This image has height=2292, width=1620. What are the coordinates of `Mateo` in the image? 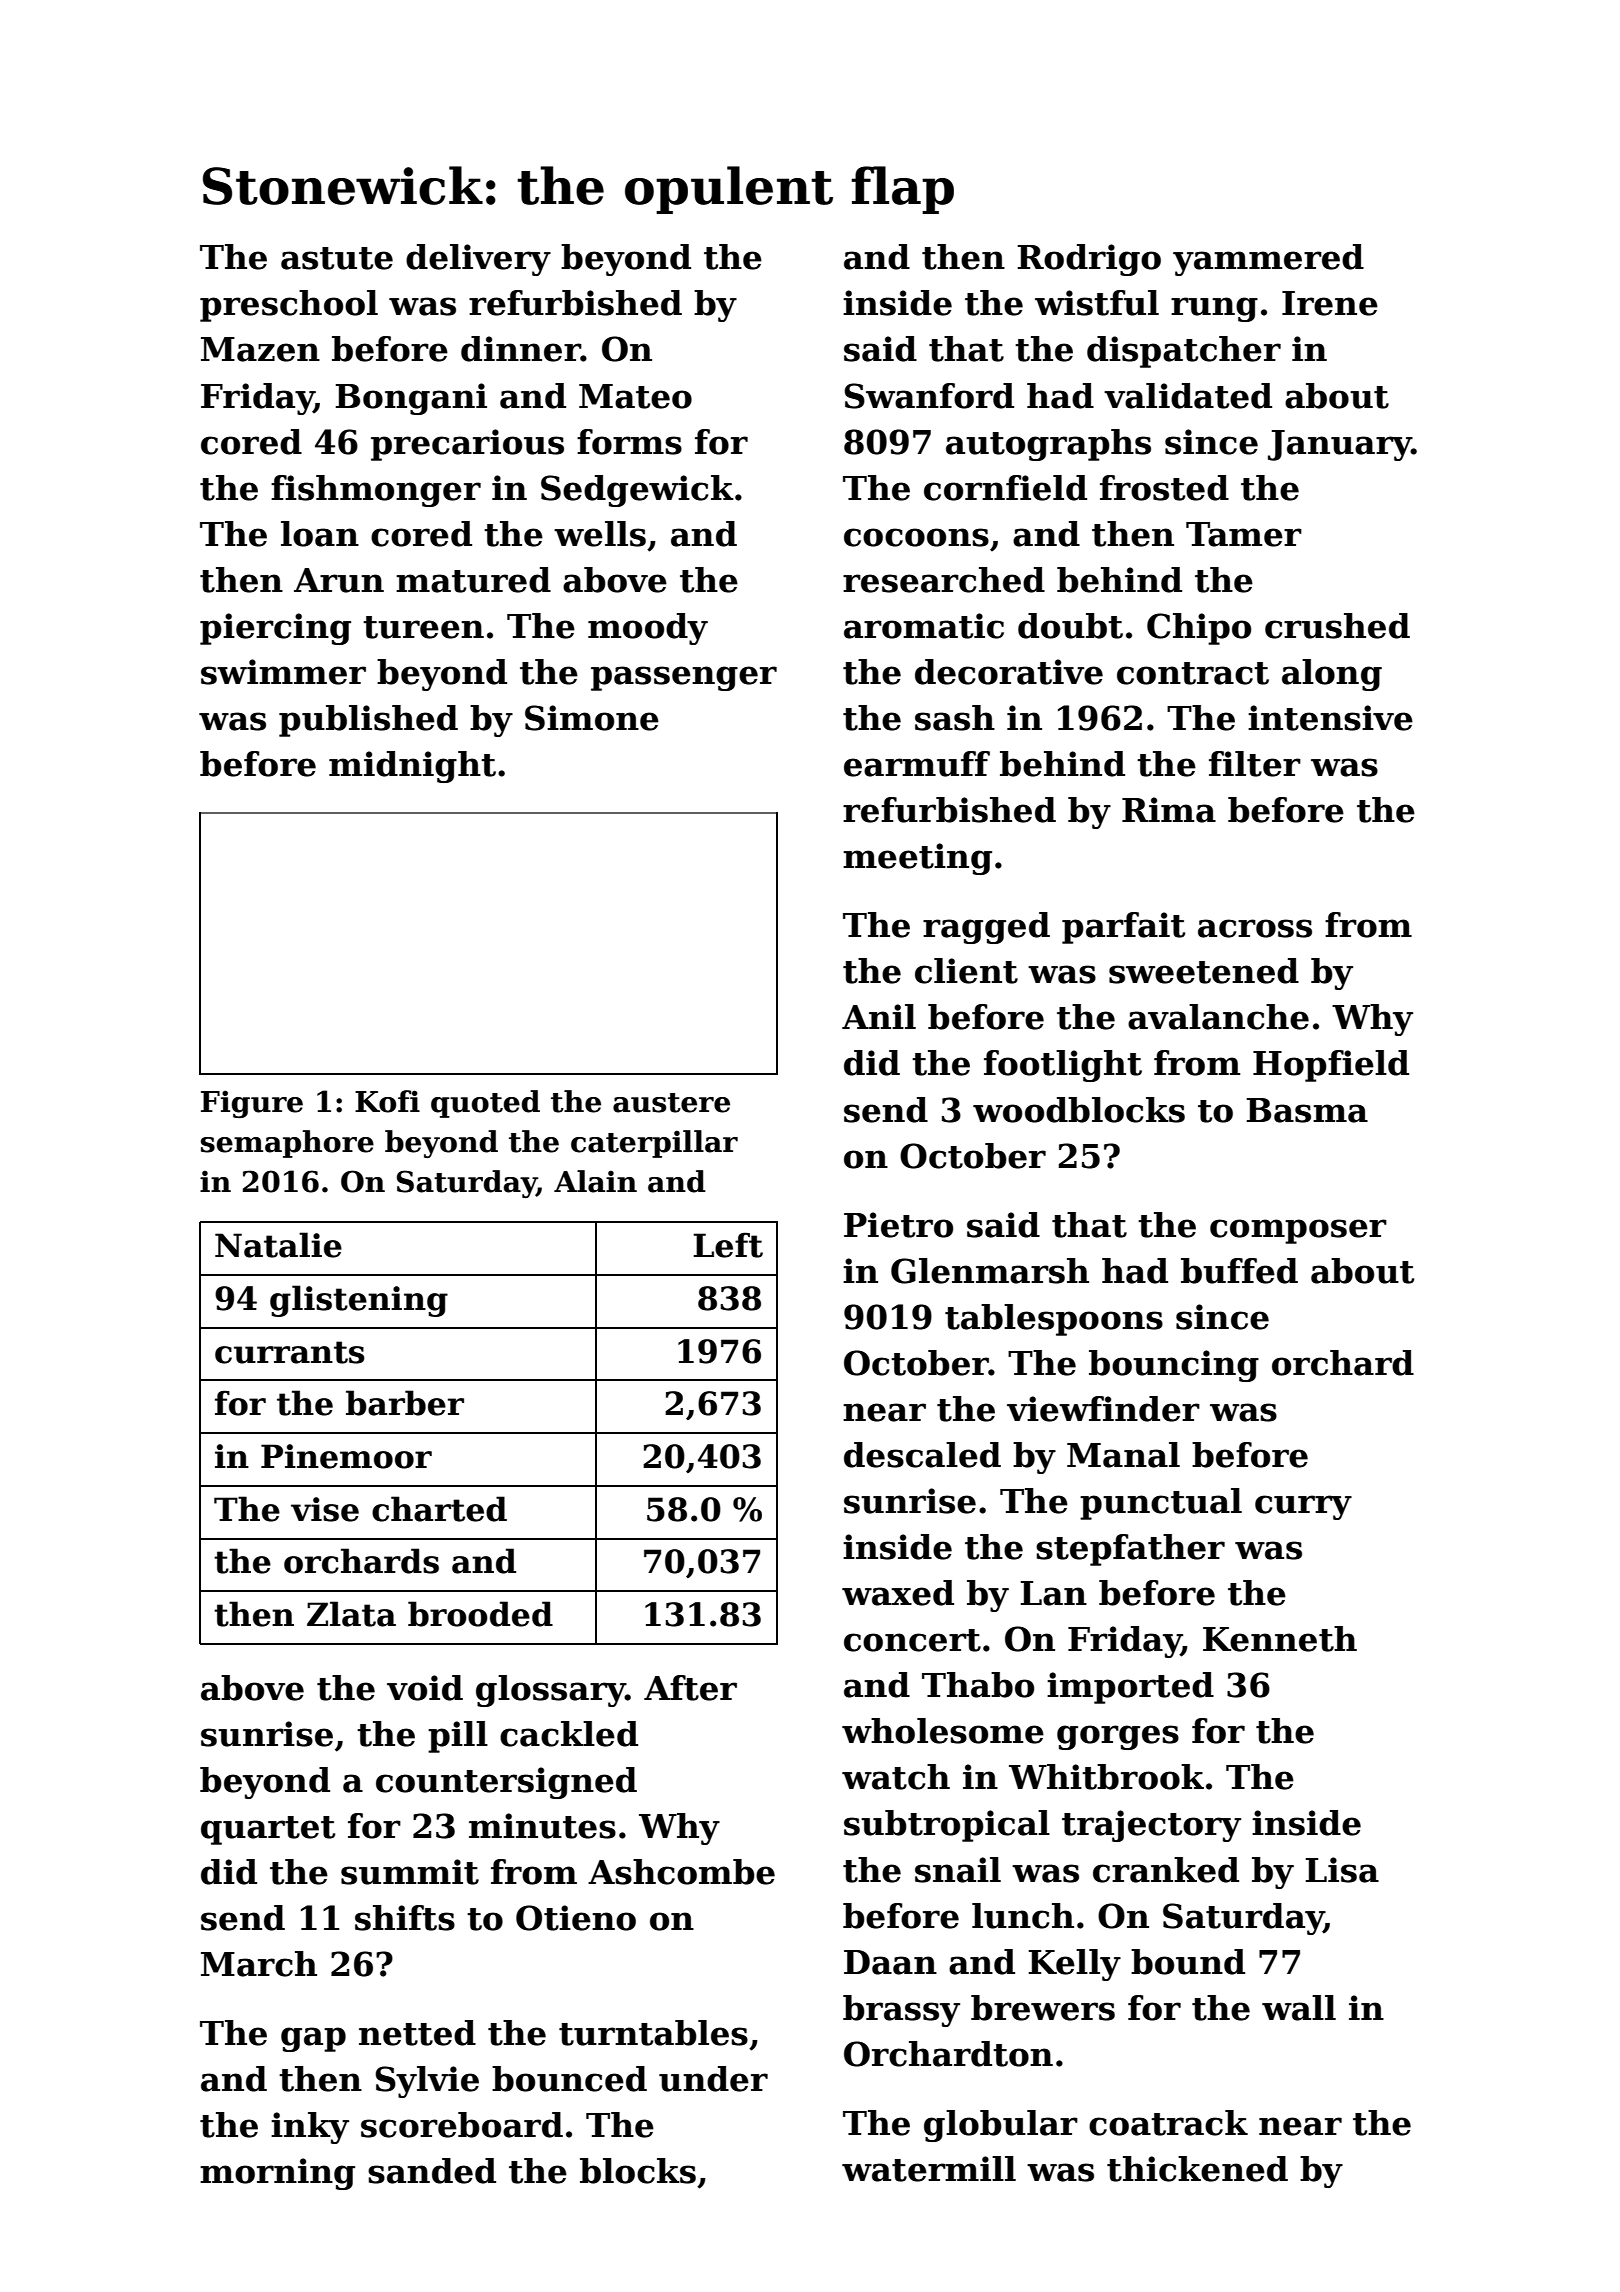 It's located at (635, 396).
